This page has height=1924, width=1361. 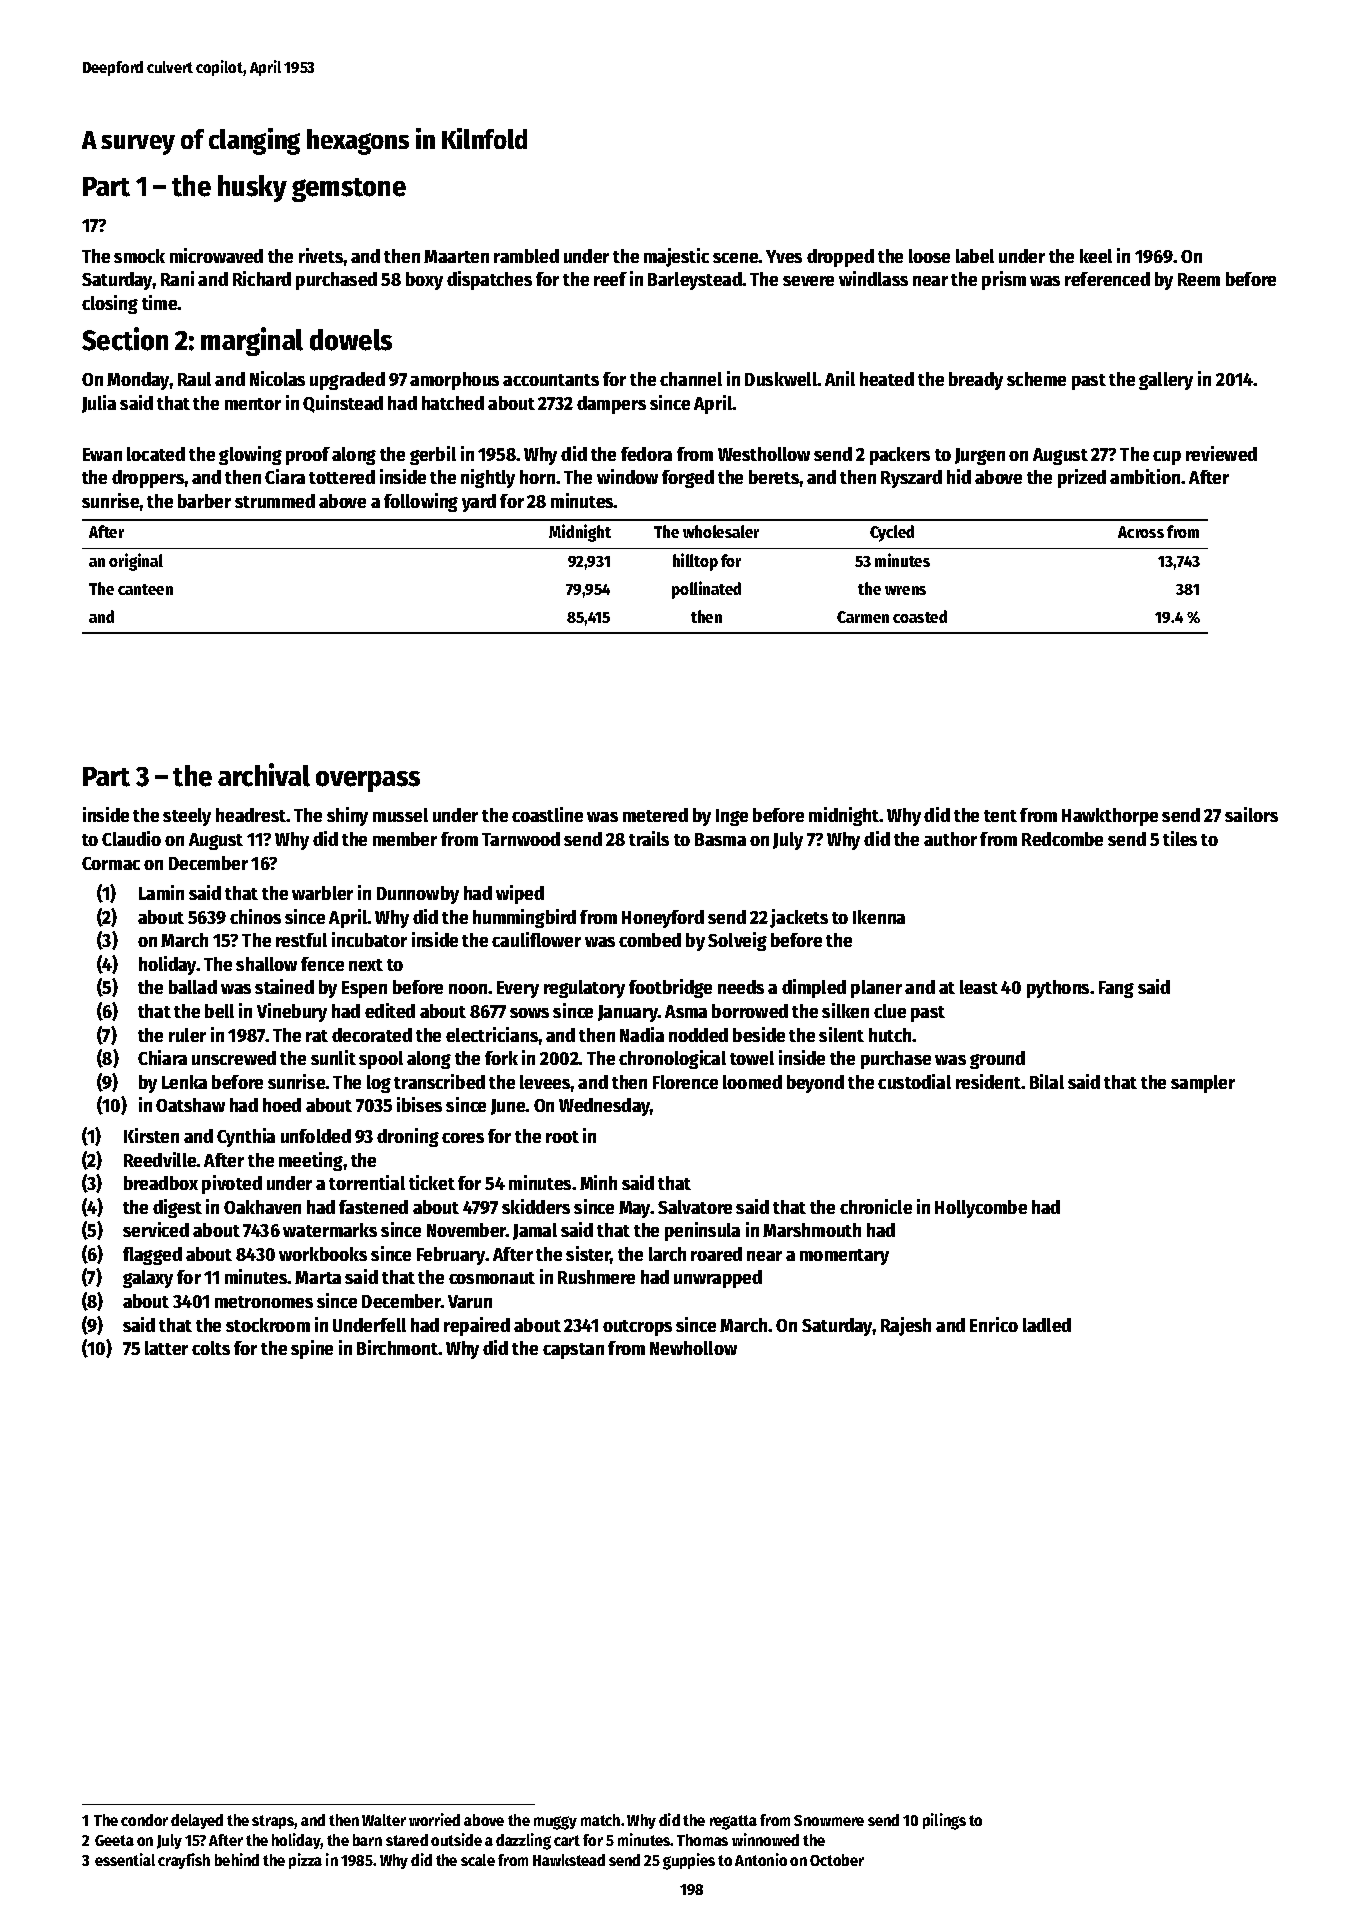 I want to click on droning, so click(x=408, y=1137).
